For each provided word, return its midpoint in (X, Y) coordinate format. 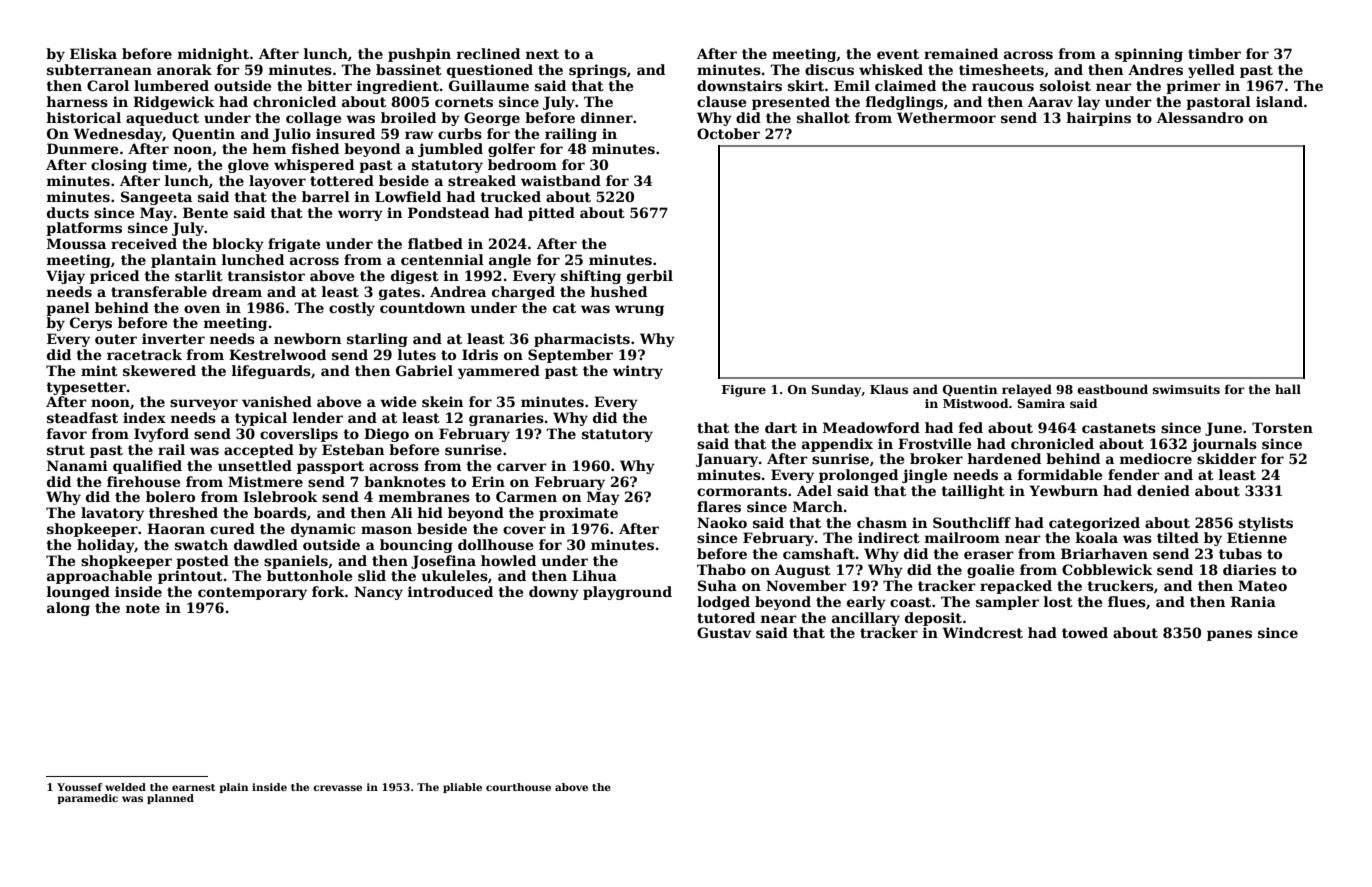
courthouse (518, 787)
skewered (159, 370)
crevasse (337, 788)
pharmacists (582, 340)
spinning (1149, 55)
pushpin (419, 55)
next (542, 54)
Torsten (1282, 427)
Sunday (836, 390)
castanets (1119, 428)
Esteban (353, 449)
